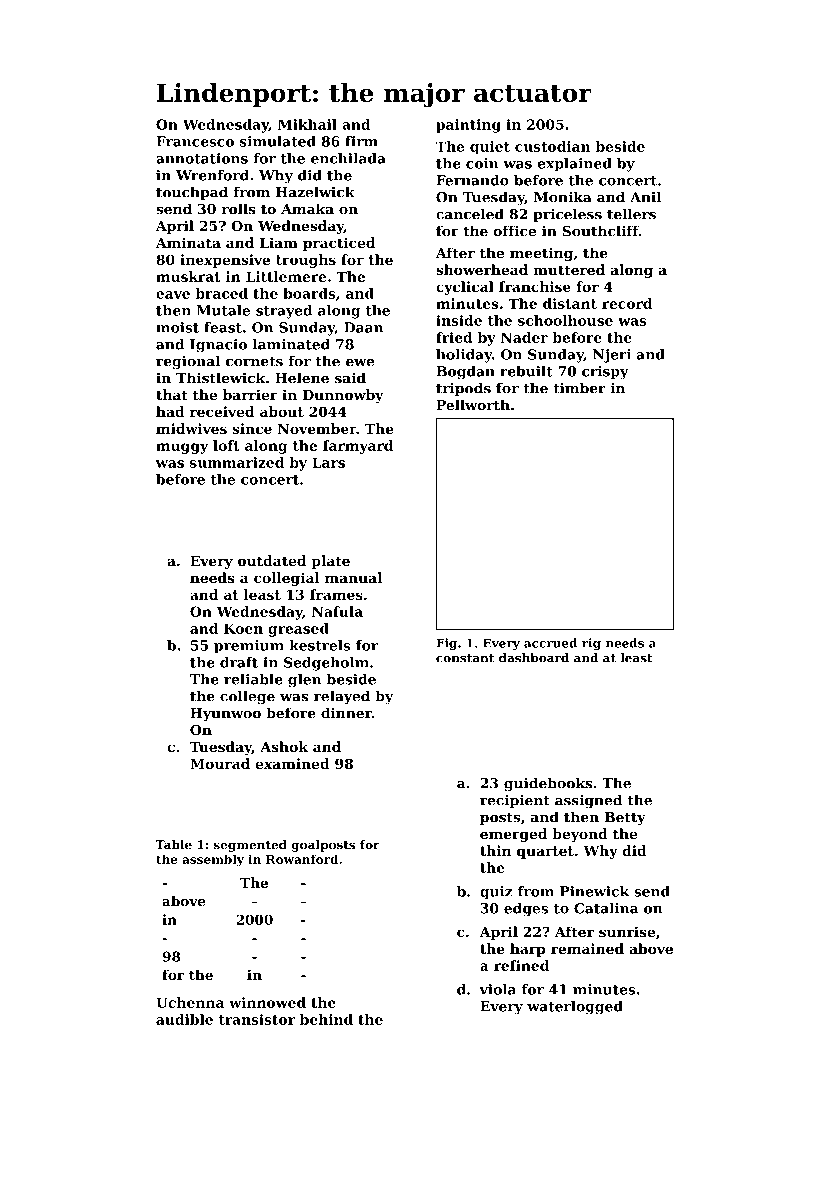 Image resolution: width=830 pixels, height=1178 pixels. I want to click on Fig, so click(446, 644).
